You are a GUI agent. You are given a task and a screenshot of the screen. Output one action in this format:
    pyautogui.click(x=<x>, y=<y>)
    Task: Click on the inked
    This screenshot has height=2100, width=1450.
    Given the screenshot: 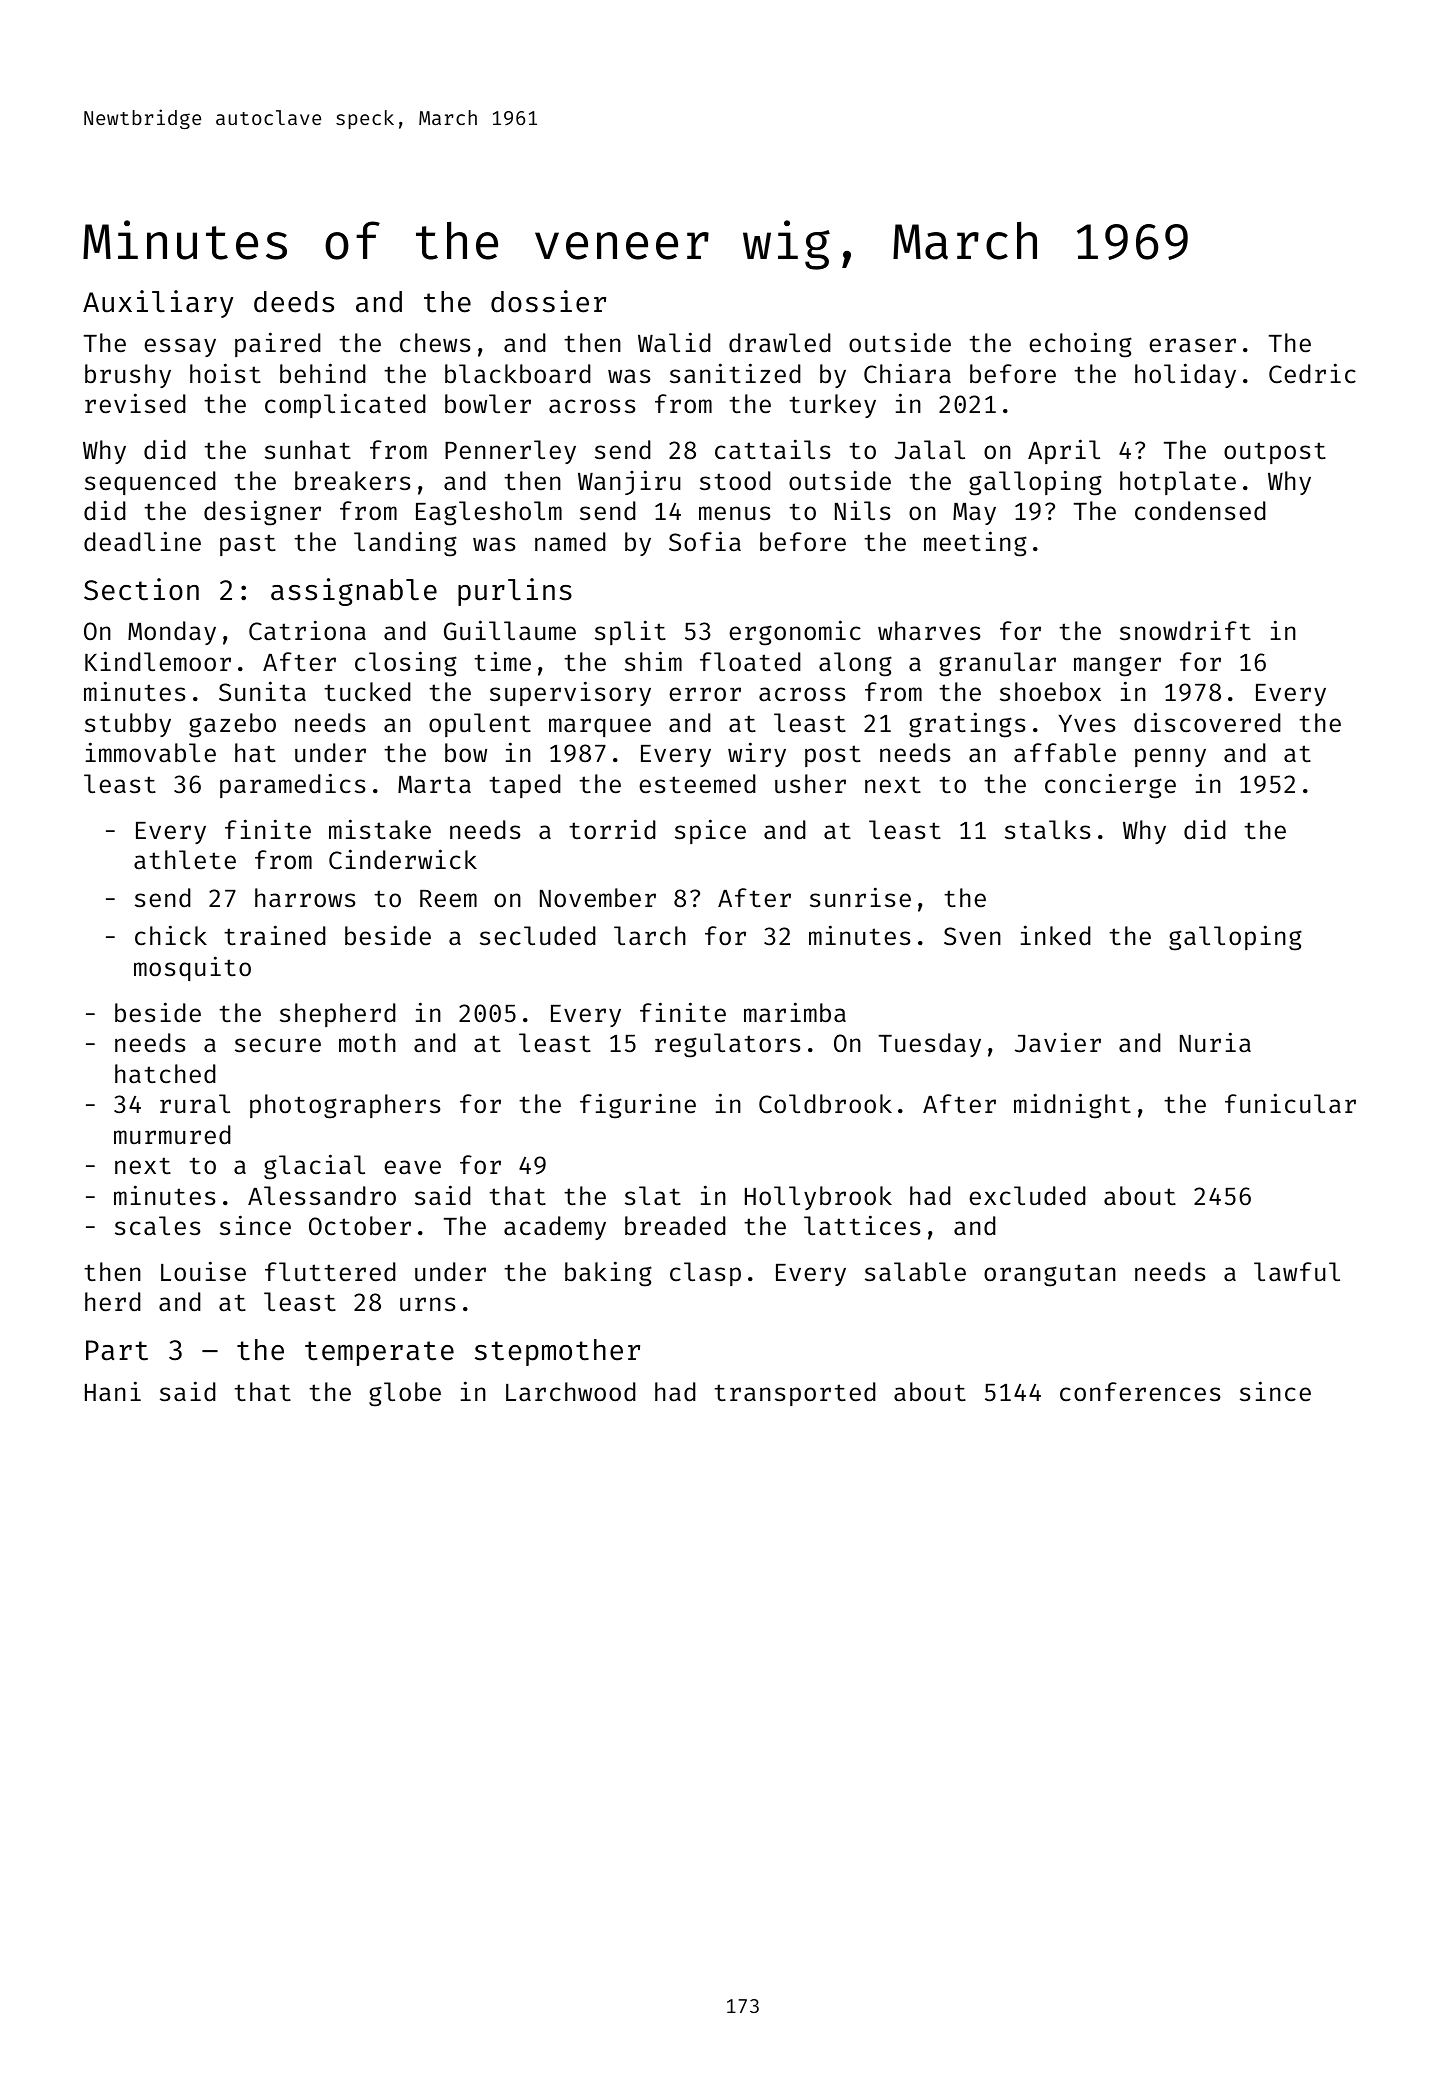 What is the action you would take?
    pyautogui.click(x=1056, y=935)
